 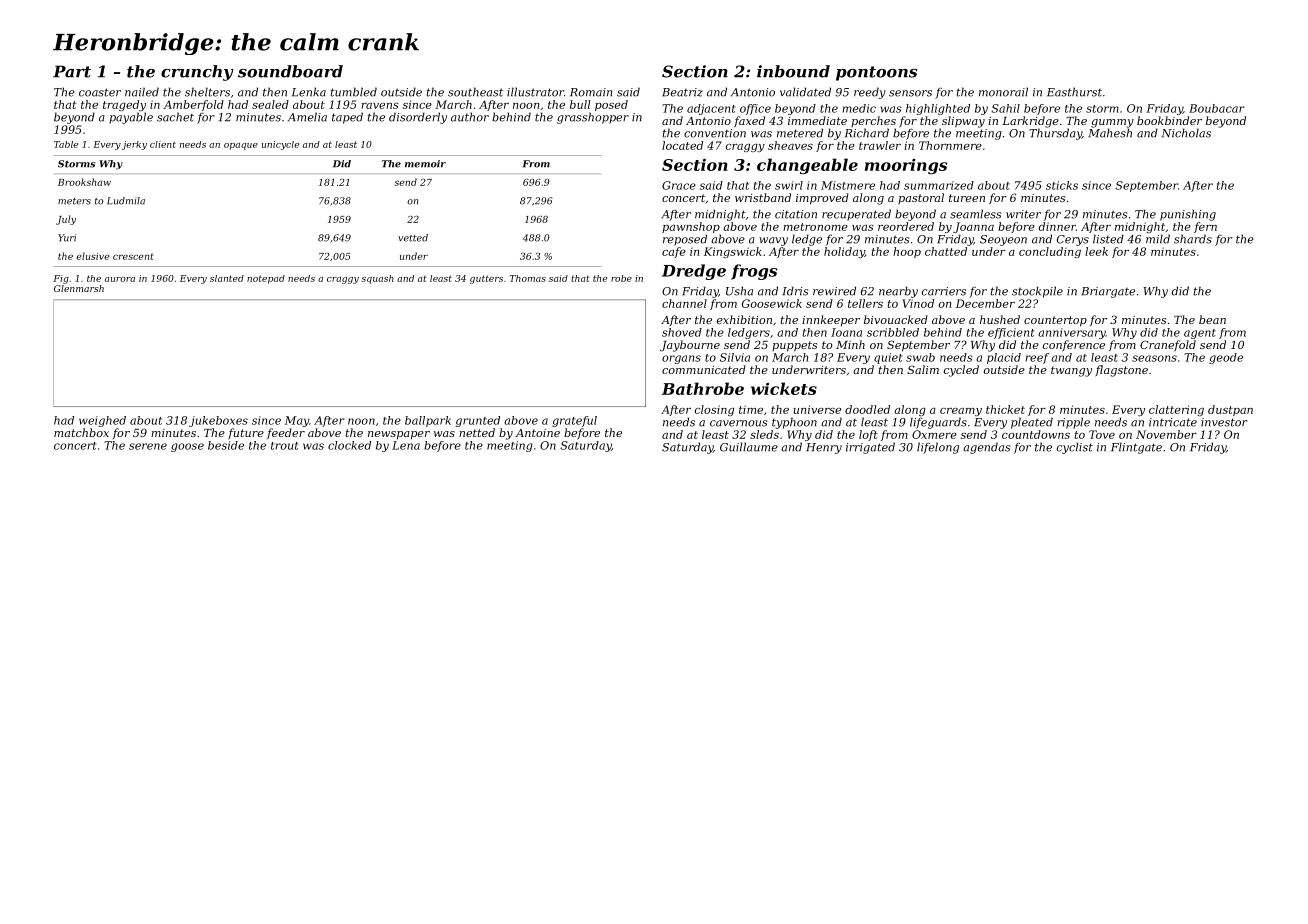 I want to click on Jaybourne, so click(x=690, y=346).
